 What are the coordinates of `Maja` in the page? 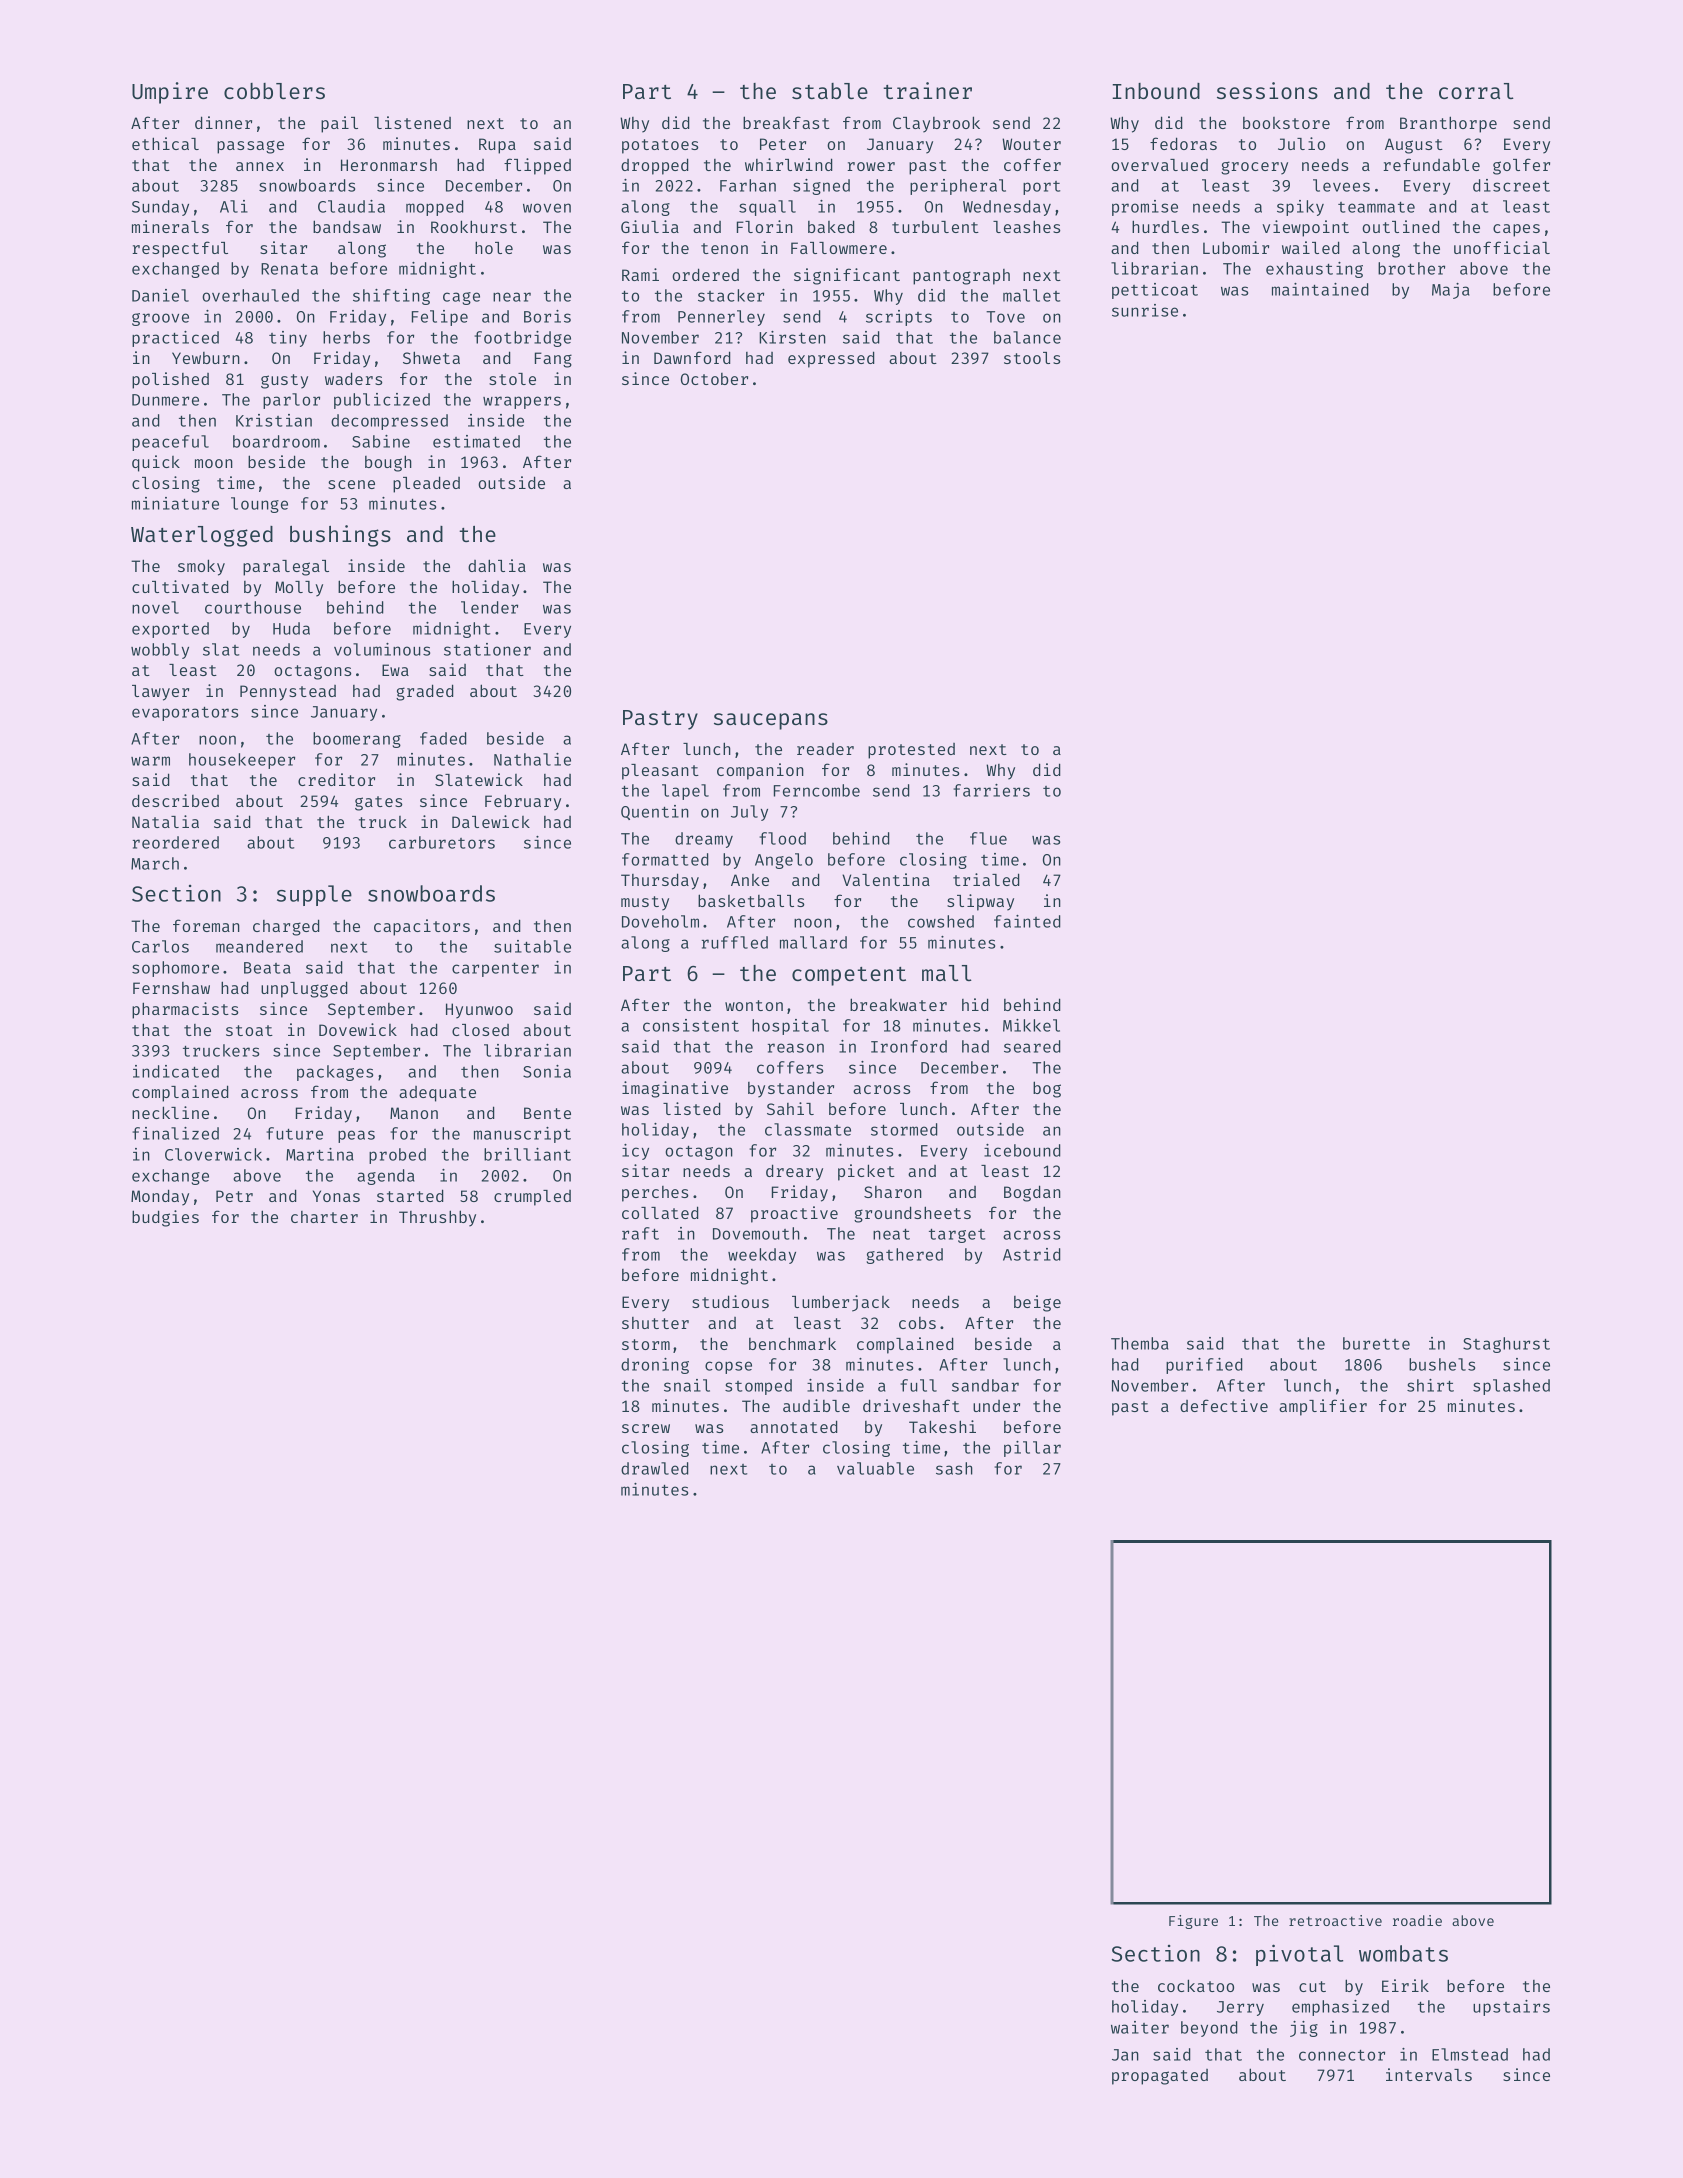 It's located at (1451, 291).
